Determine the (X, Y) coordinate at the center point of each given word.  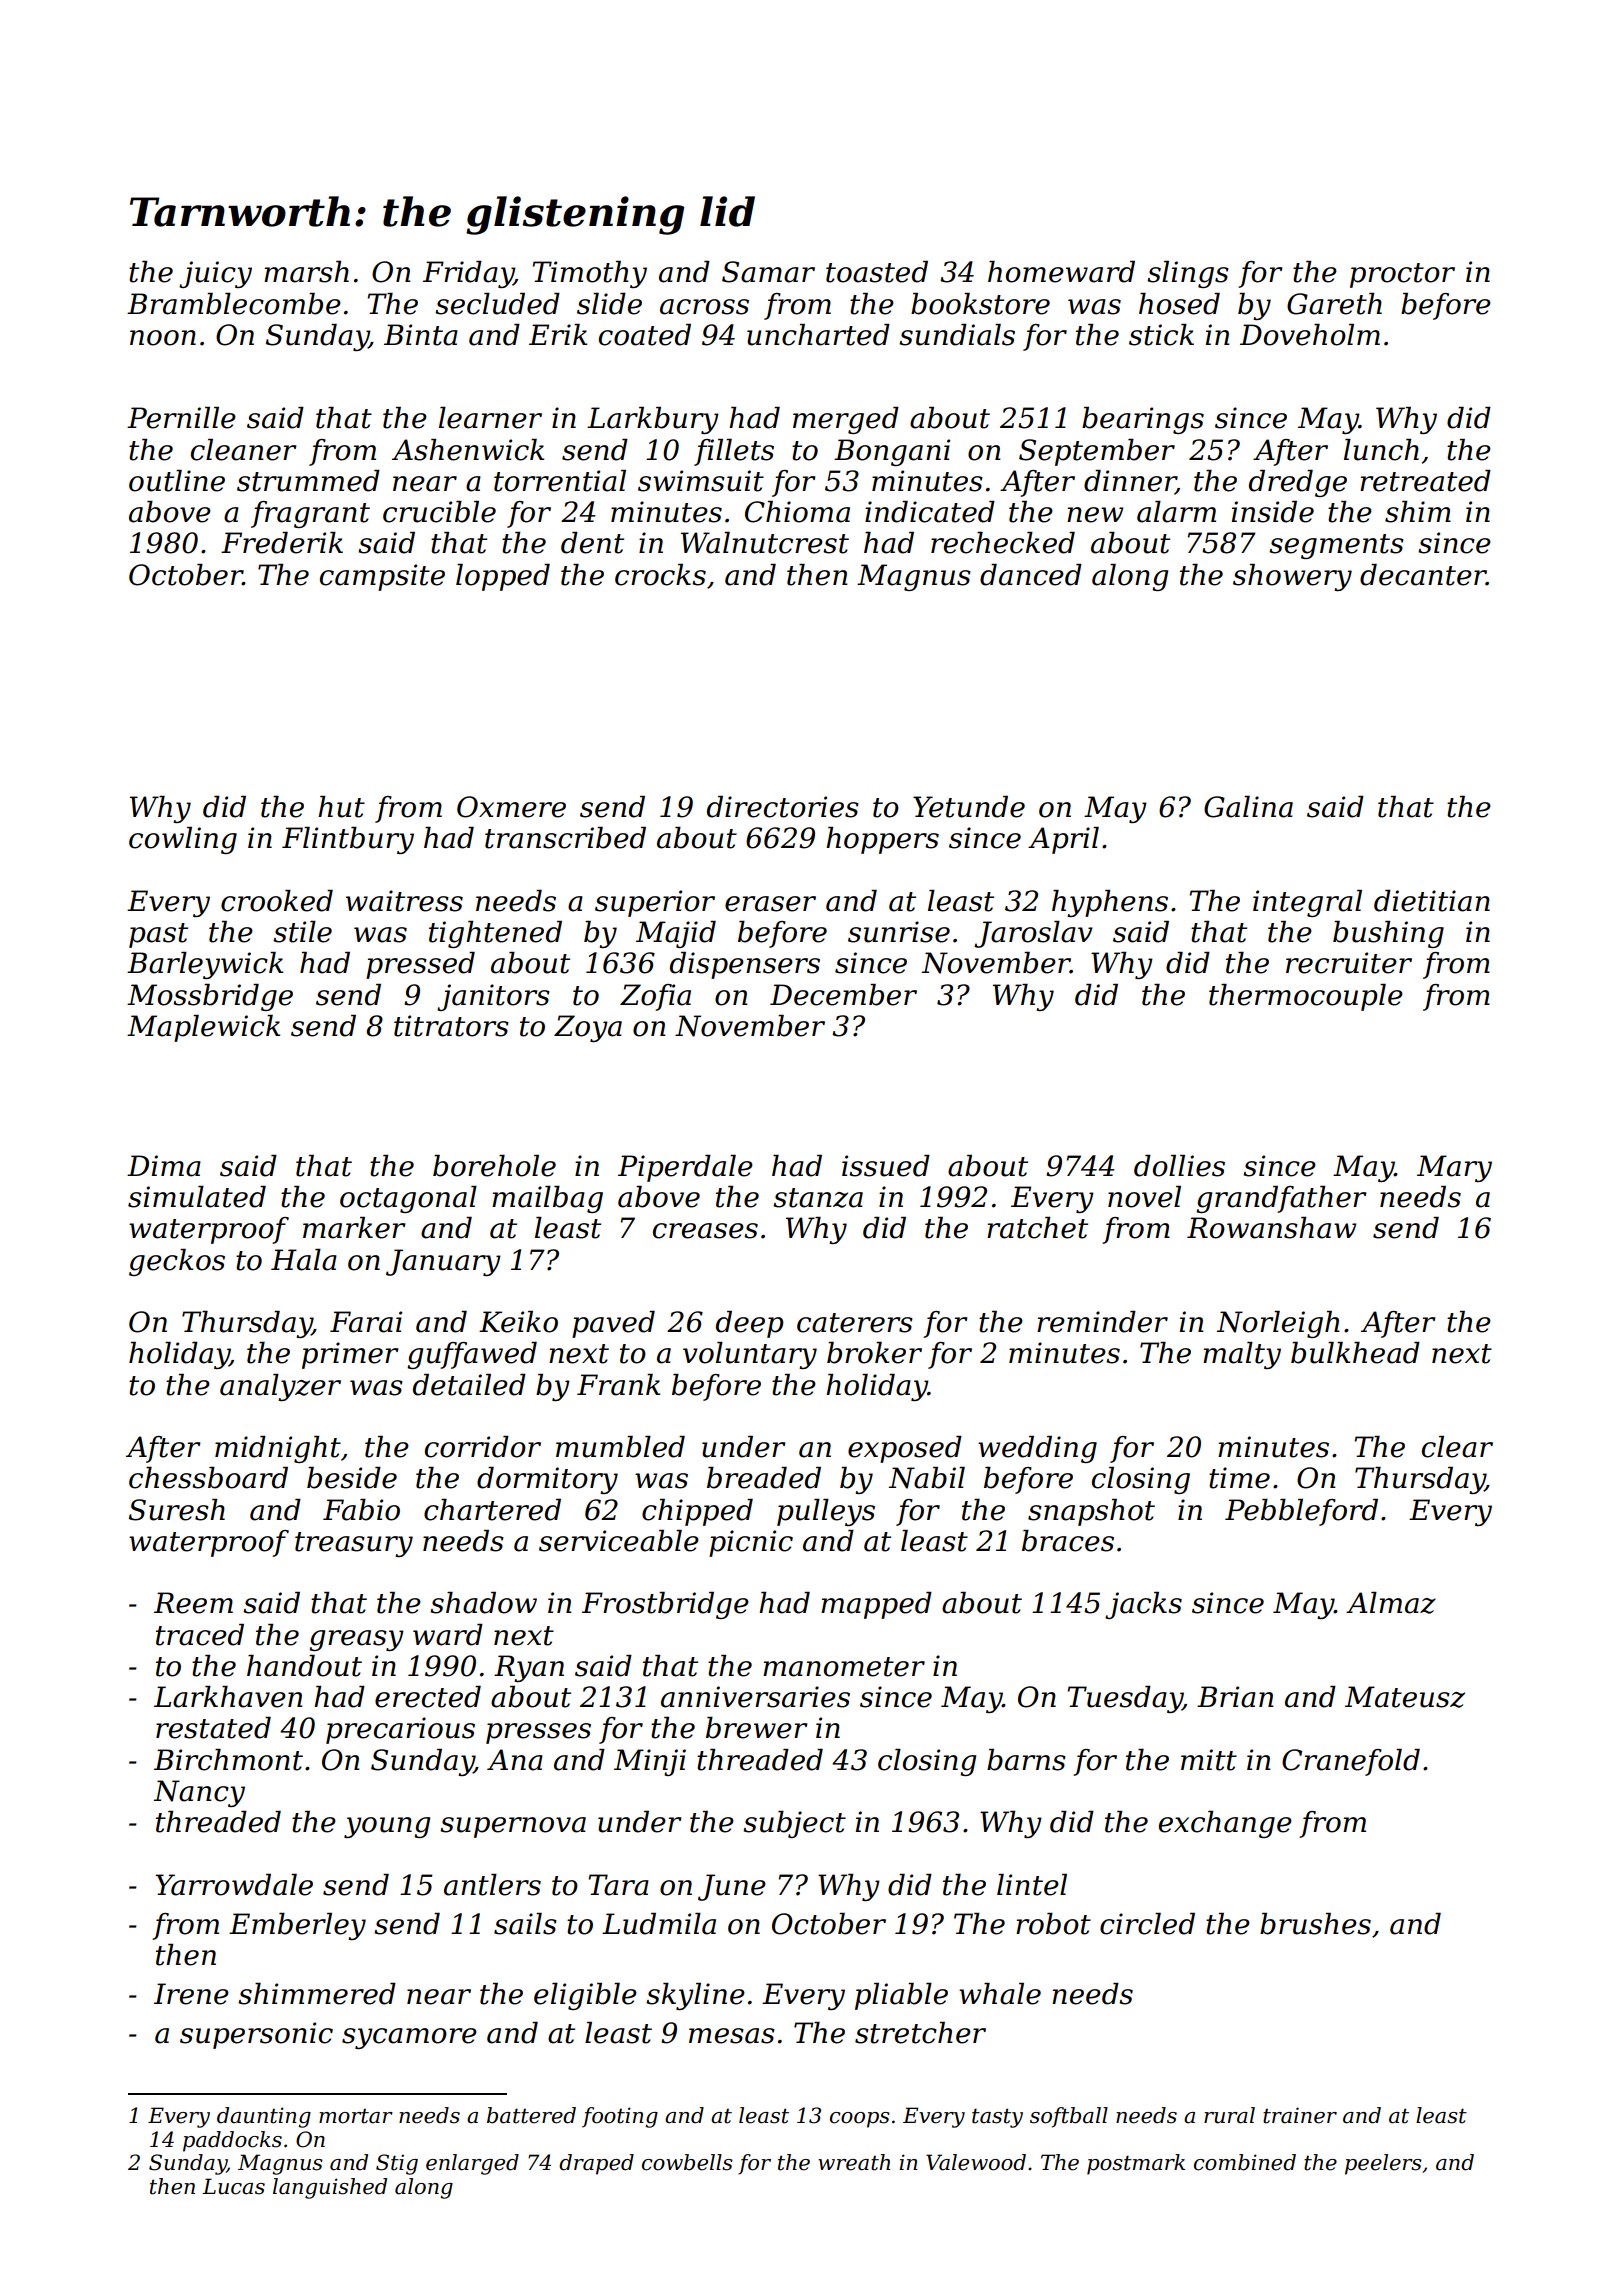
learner (490, 418)
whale (1000, 1994)
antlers (492, 1885)
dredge (1298, 483)
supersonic (256, 2035)
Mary (1454, 1168)
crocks (660, 575)
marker (354, 1228)
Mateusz (1405, 1697)
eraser (770, 904)
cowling (183, 840)
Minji (650, 1762)
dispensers (745, 965)
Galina (1248, 807)
